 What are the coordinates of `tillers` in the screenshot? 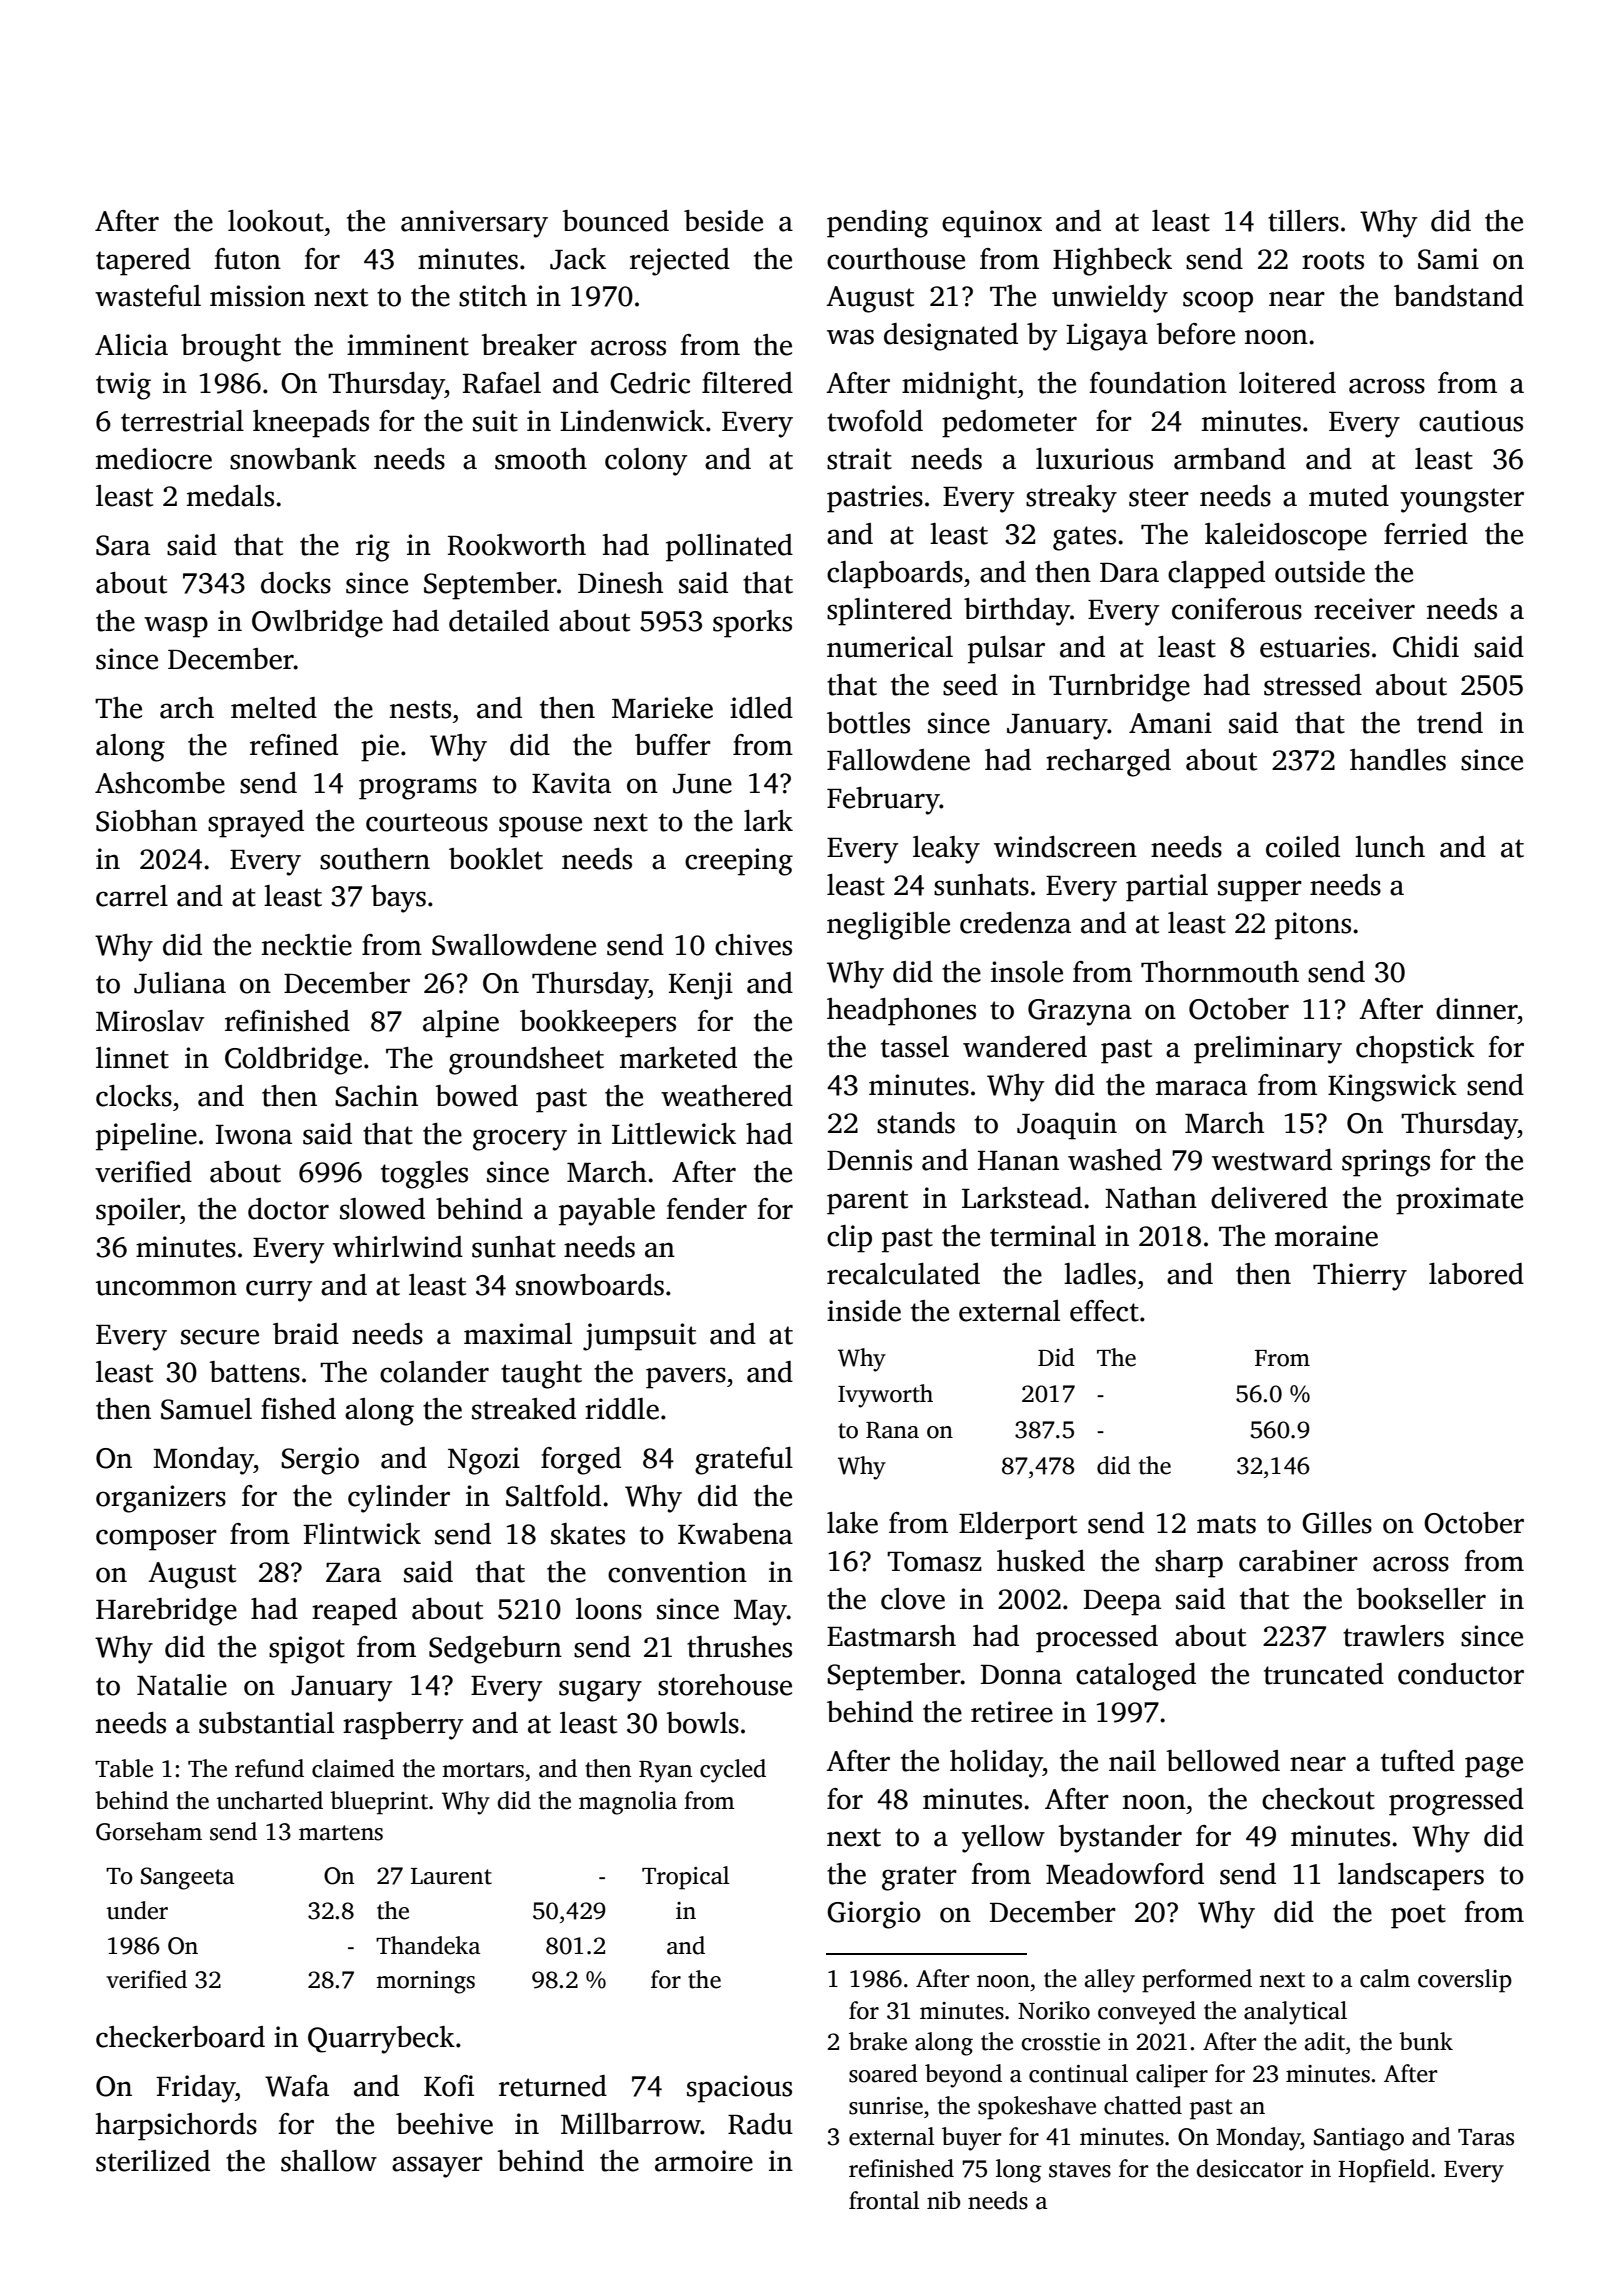 It's located at (1303, 221).
